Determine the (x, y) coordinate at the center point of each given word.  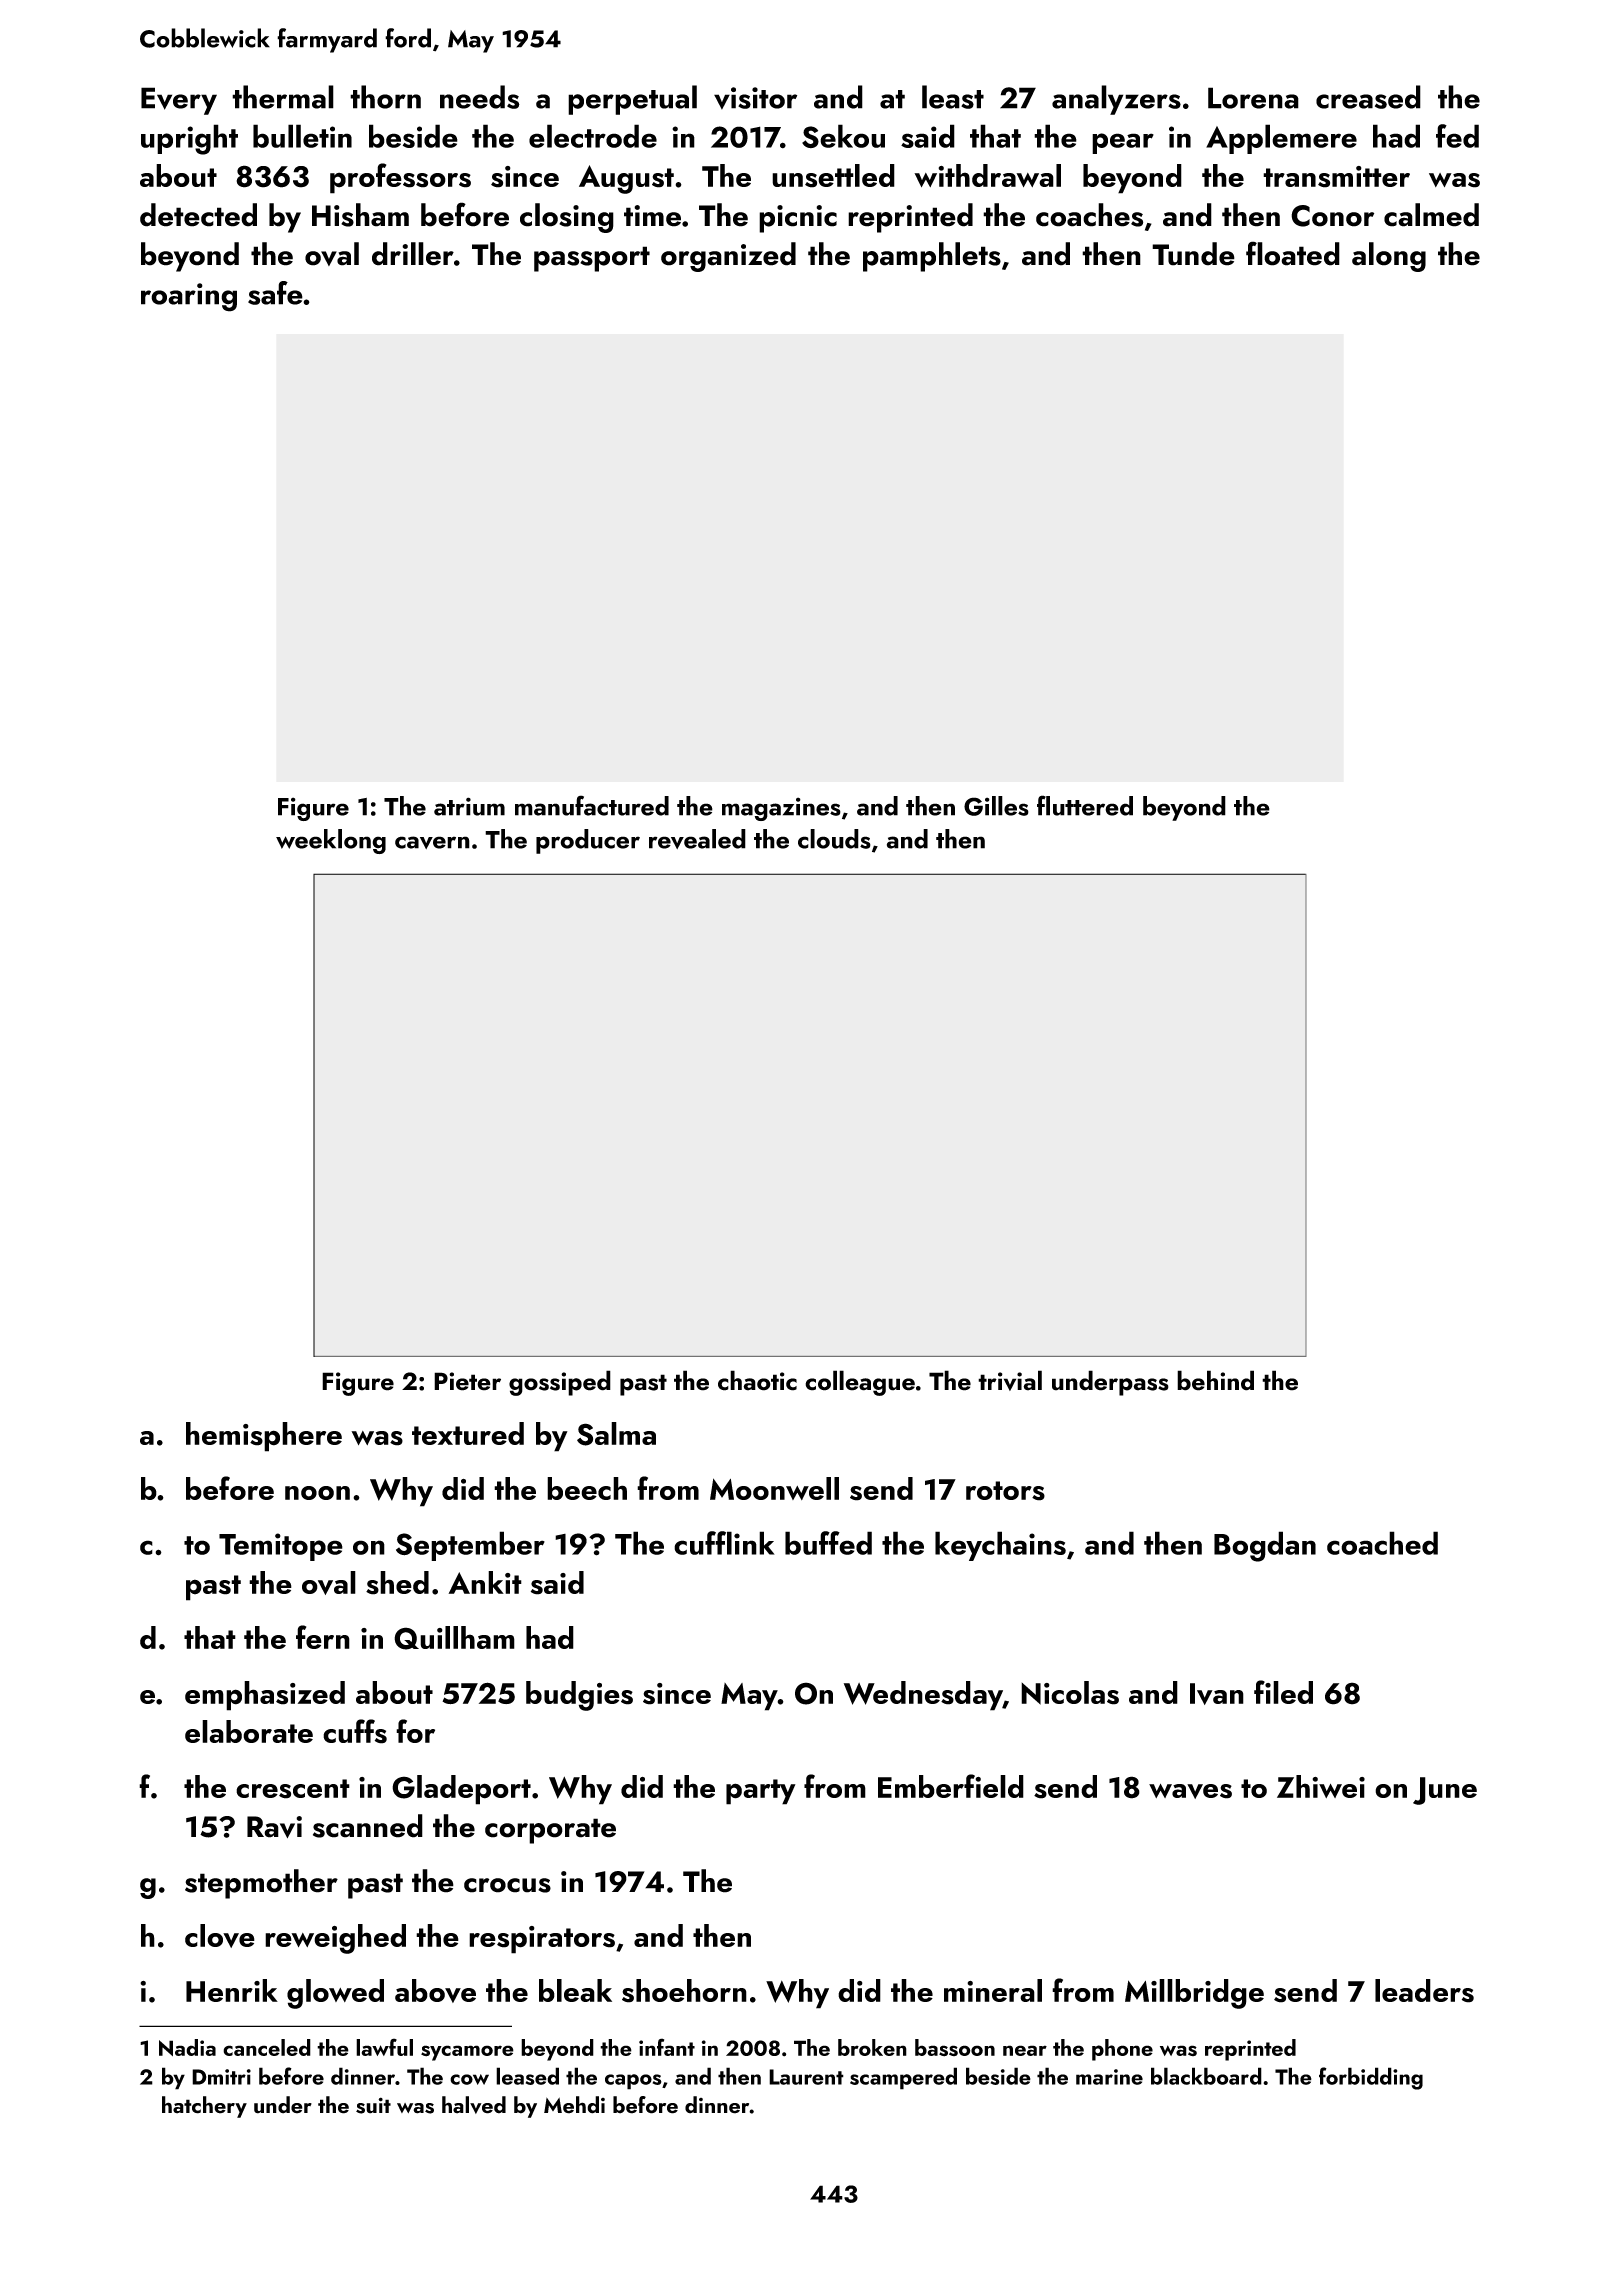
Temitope (281, 1547)
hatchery (204, 2107)
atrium (469, 806)
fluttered (1085, 805)
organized (728, 257)
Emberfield (951, 1786)
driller (413, 254)
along (1389, 257)
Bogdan (1265, 1546)
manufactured (592, 805)
